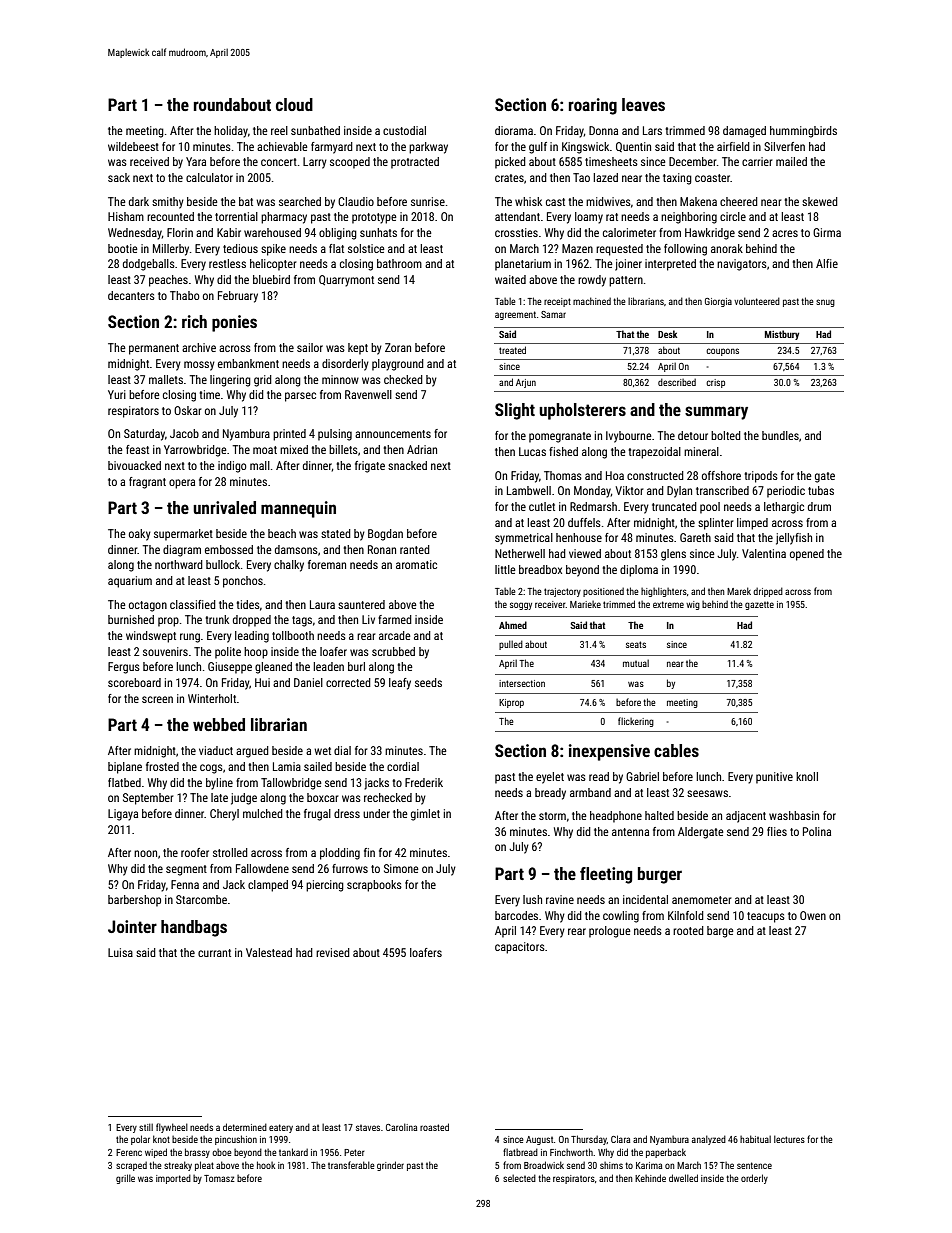  I want to click on sentence, so click(754, 1165).
